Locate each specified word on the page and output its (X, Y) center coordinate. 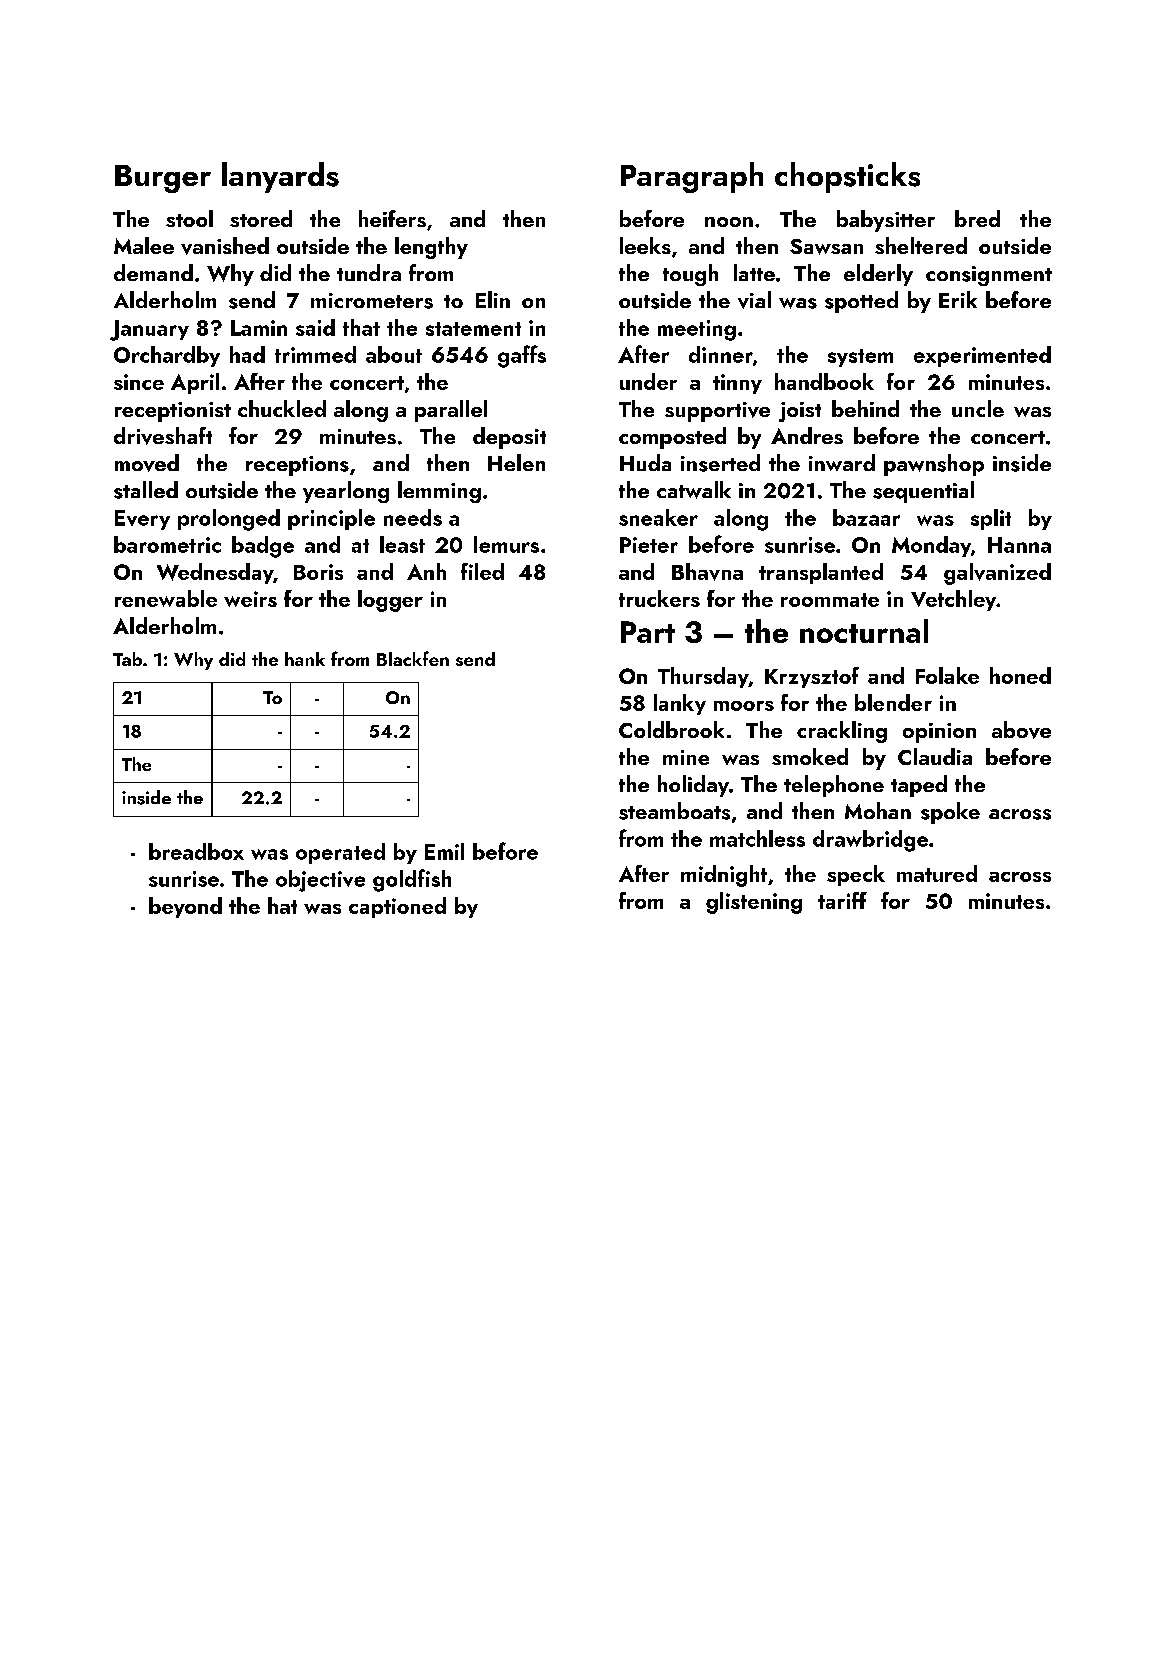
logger (390, 601)
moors (744, 706)
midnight (724, 876)
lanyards (280, 177)
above (1021, 730)
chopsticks (847, 177)
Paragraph (692, 177)
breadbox (196, 851)
